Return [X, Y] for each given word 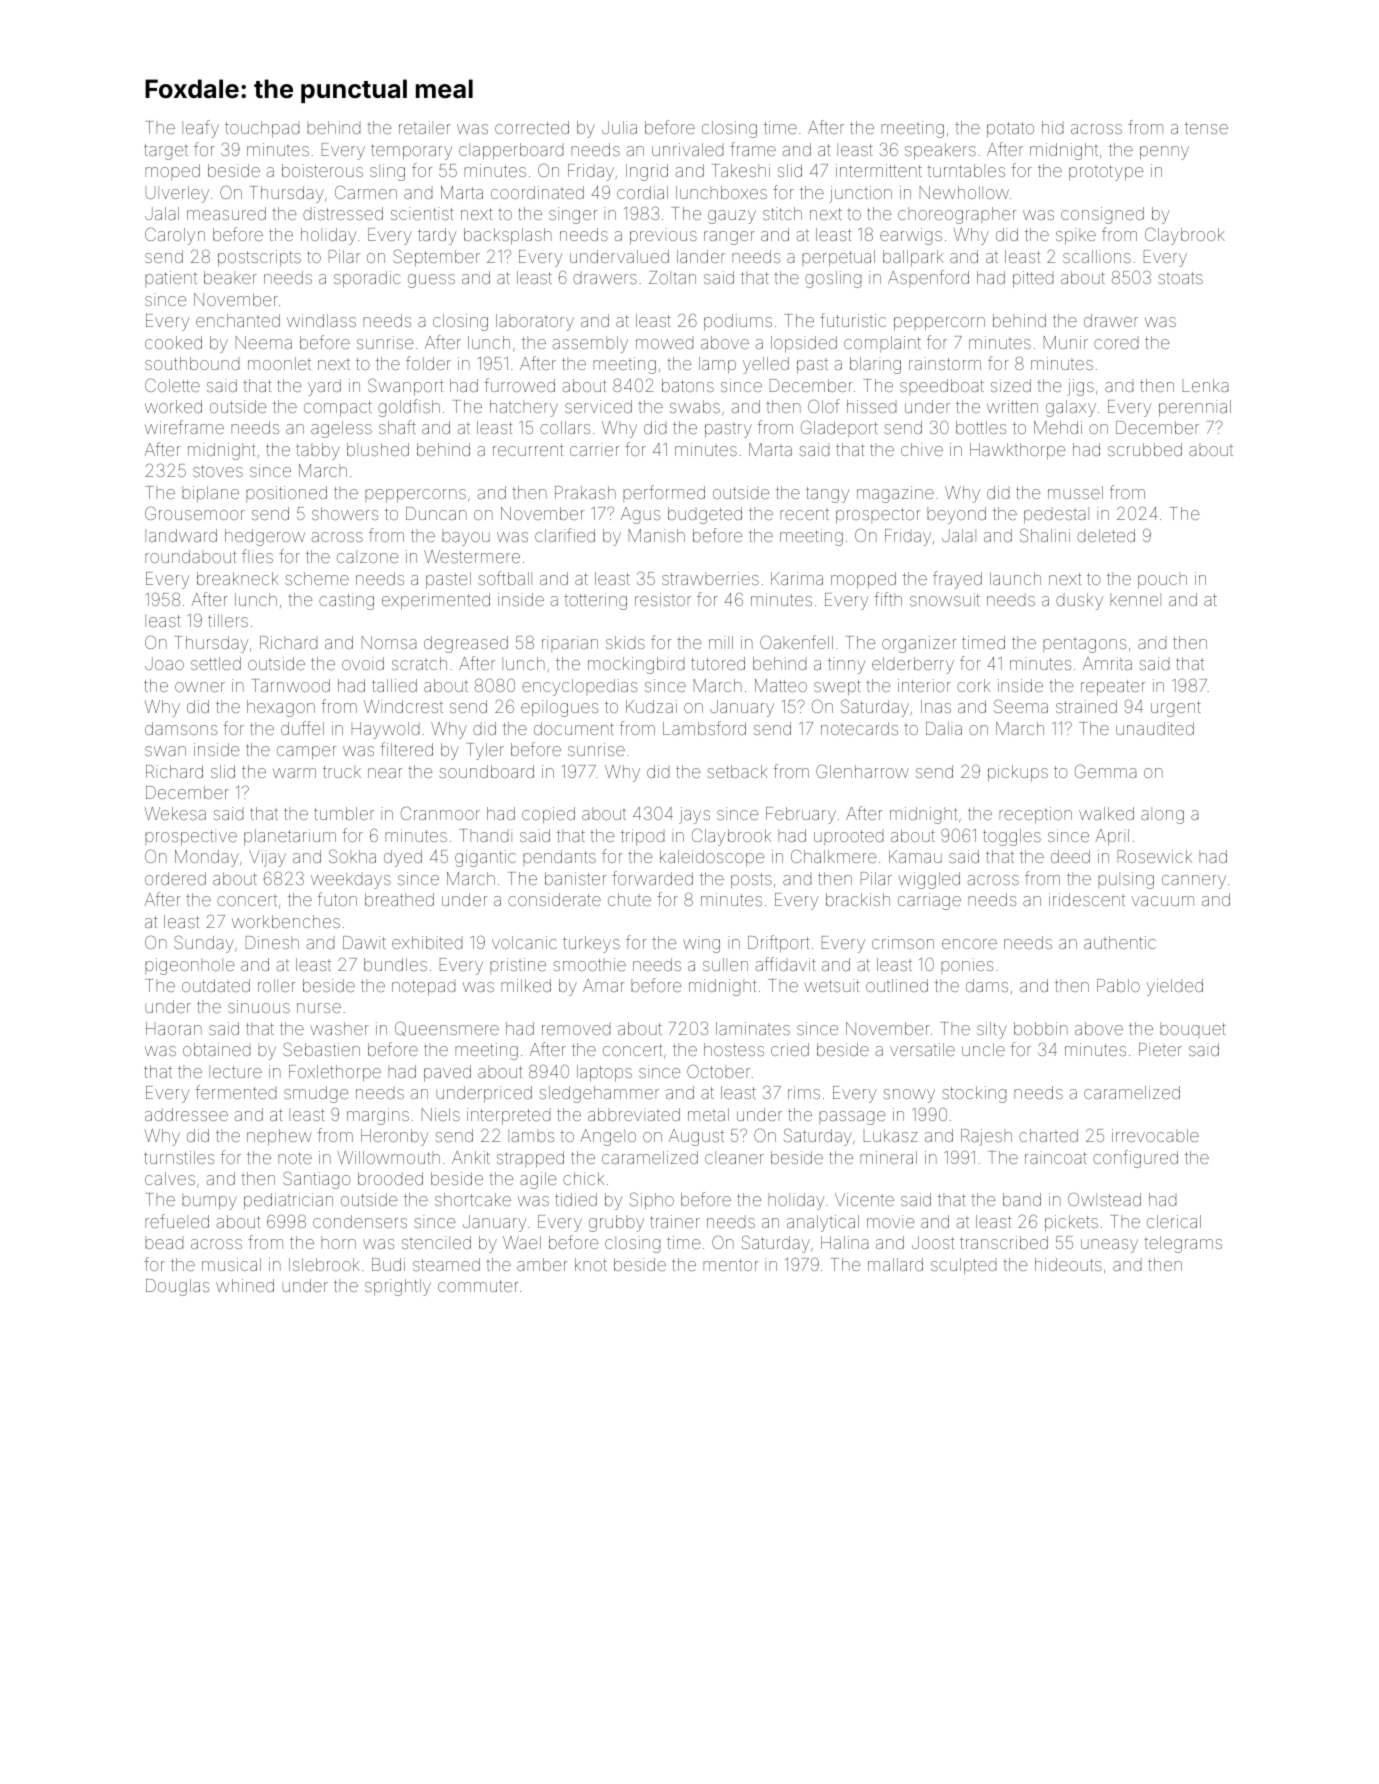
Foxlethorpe [335, 1073]
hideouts [1068, 1264]
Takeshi [741, 170]
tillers [228, 620]
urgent [1176, 709]
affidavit [785, 964]
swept [837, 688]
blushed [378, 449]
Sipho [651, 1201]
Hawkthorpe [1017, 451]
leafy [200, 129]
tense [1206, 128]
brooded [390, 1178]
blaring [875, 365]
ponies [967, 966]
